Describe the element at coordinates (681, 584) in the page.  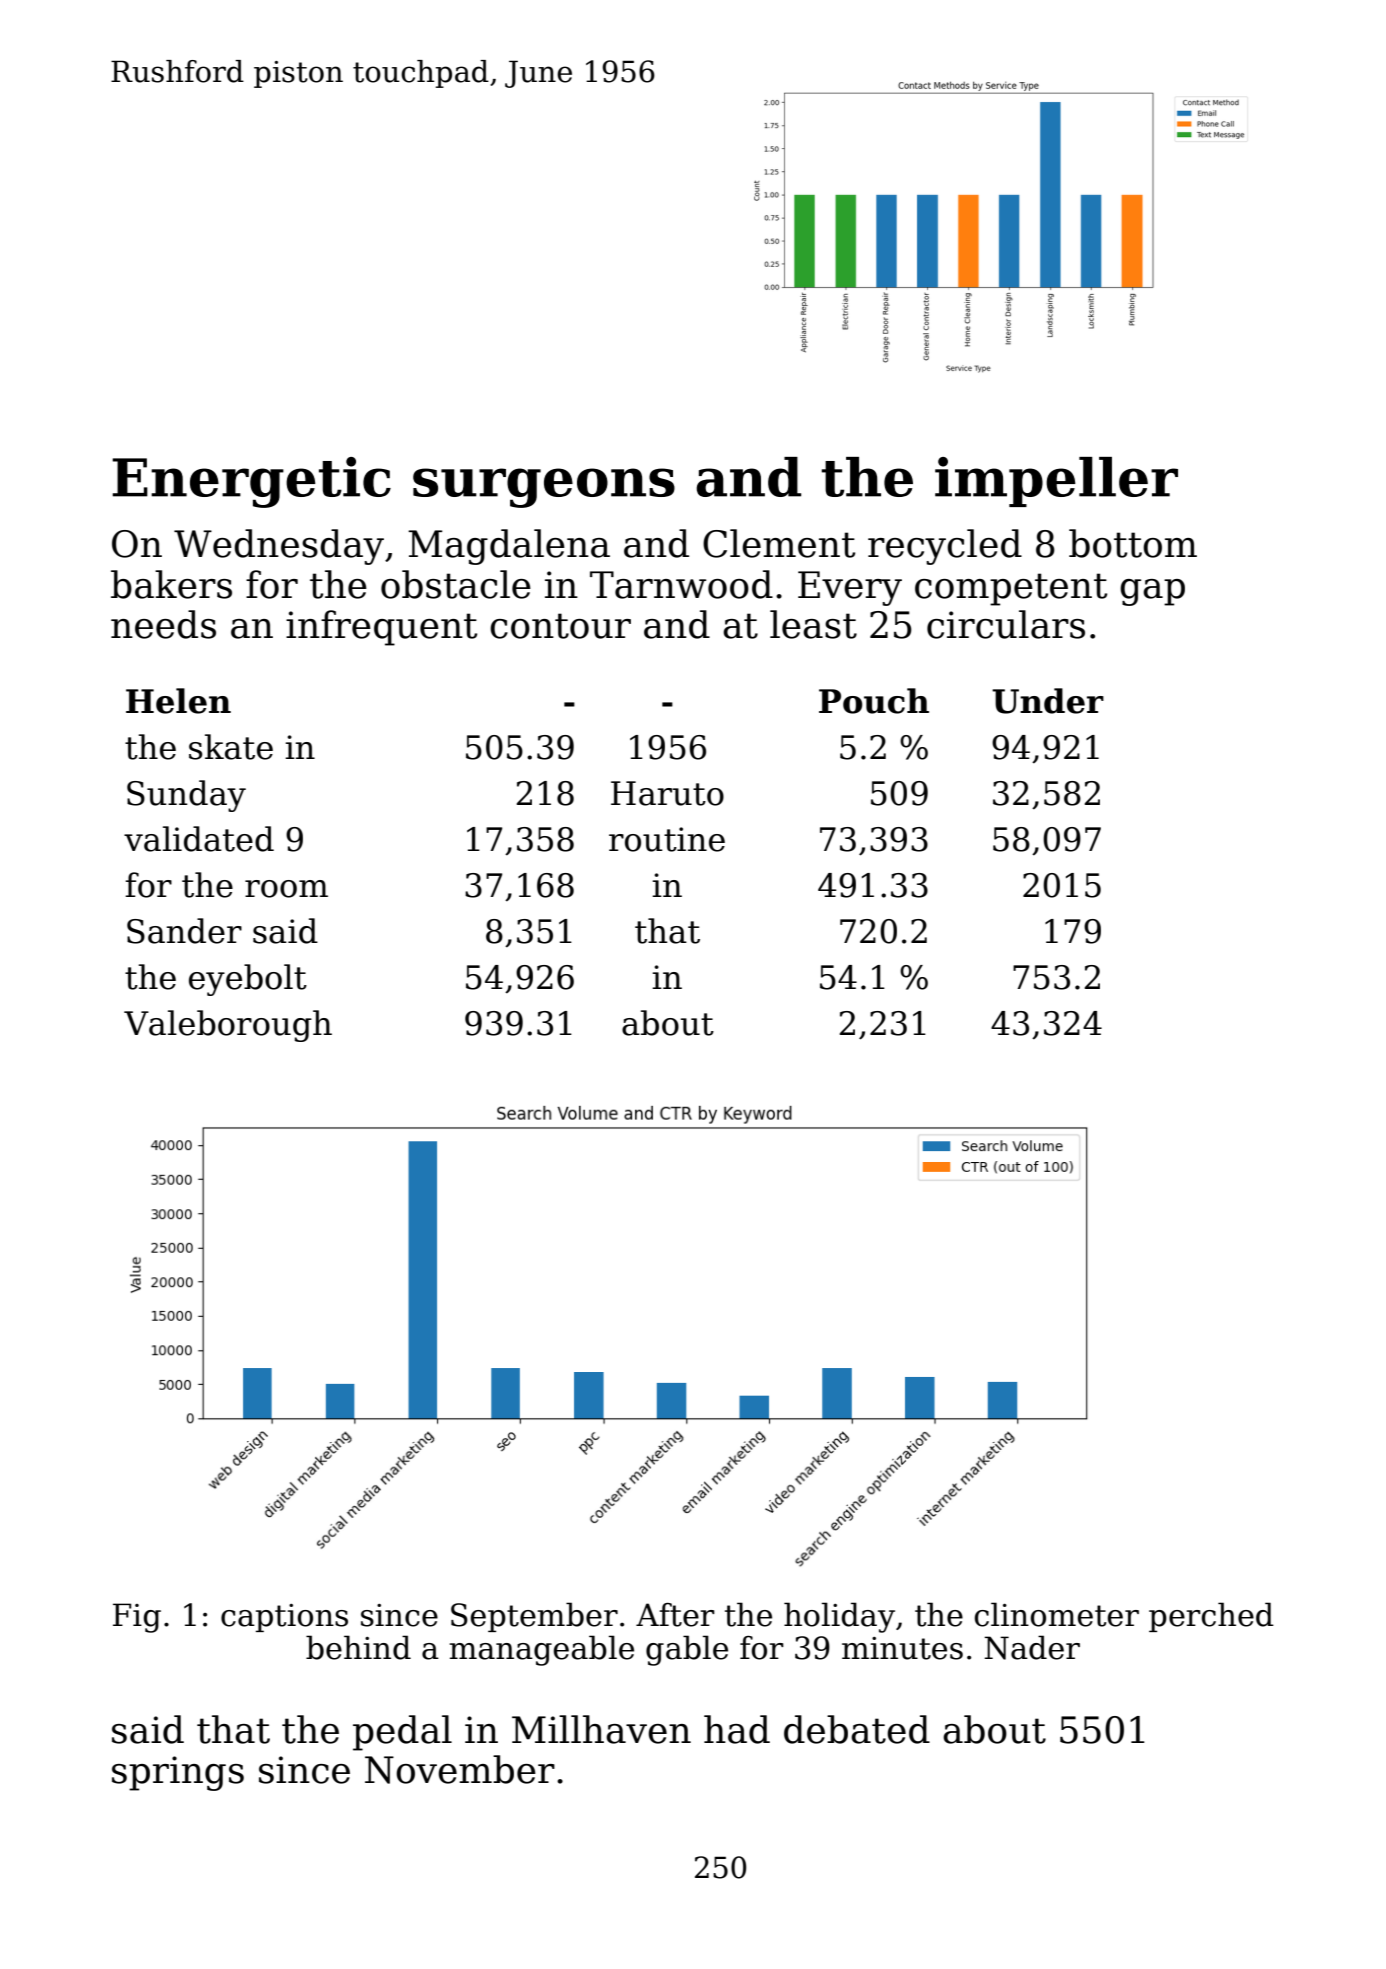
I see `Tarnwood` at that location.
